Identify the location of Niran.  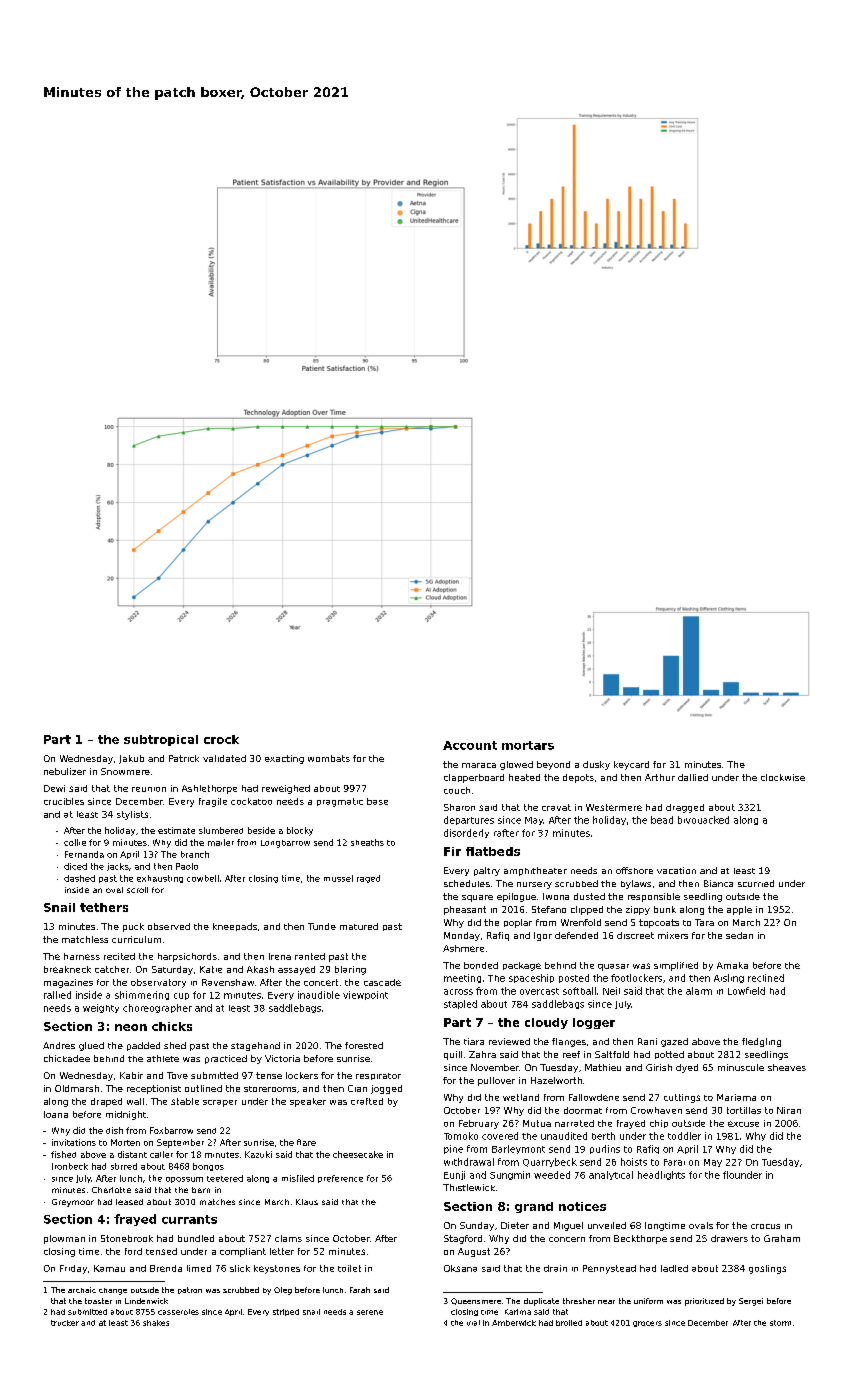
(789, 1110).
